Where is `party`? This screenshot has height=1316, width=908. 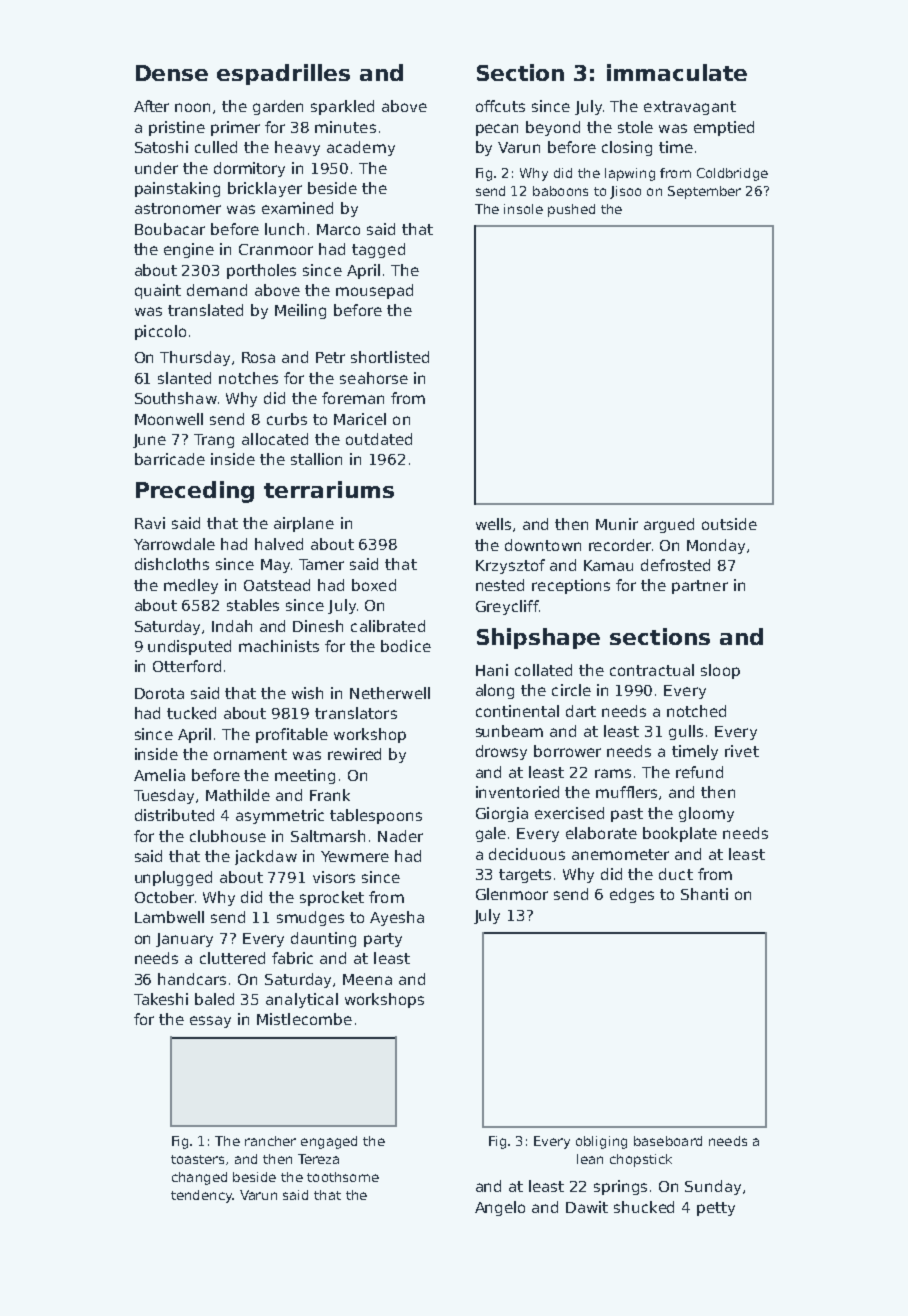 party is located at coordinates (383, 940).
